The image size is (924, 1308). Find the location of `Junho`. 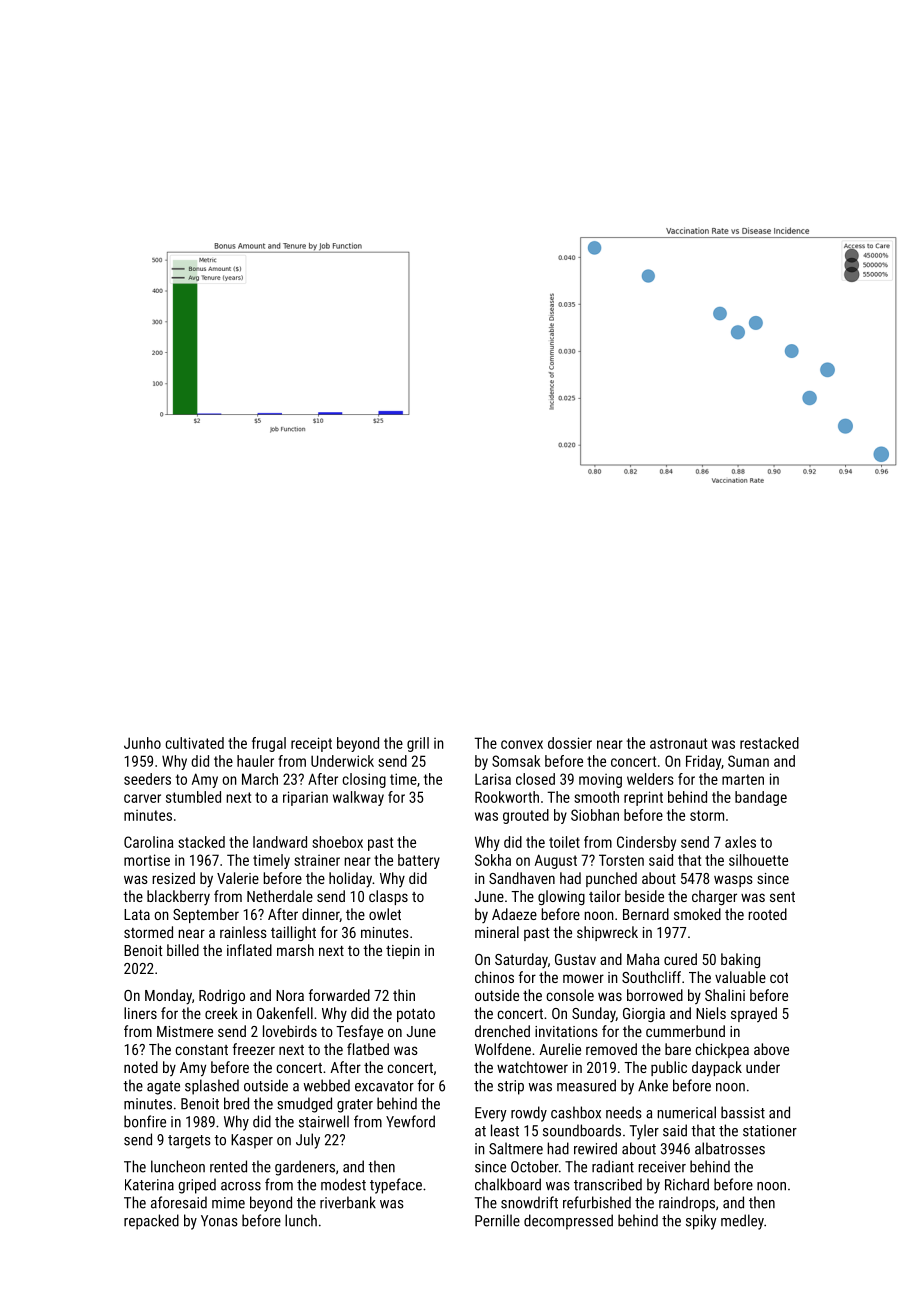

Junho is located at coordinates (142, 743).
